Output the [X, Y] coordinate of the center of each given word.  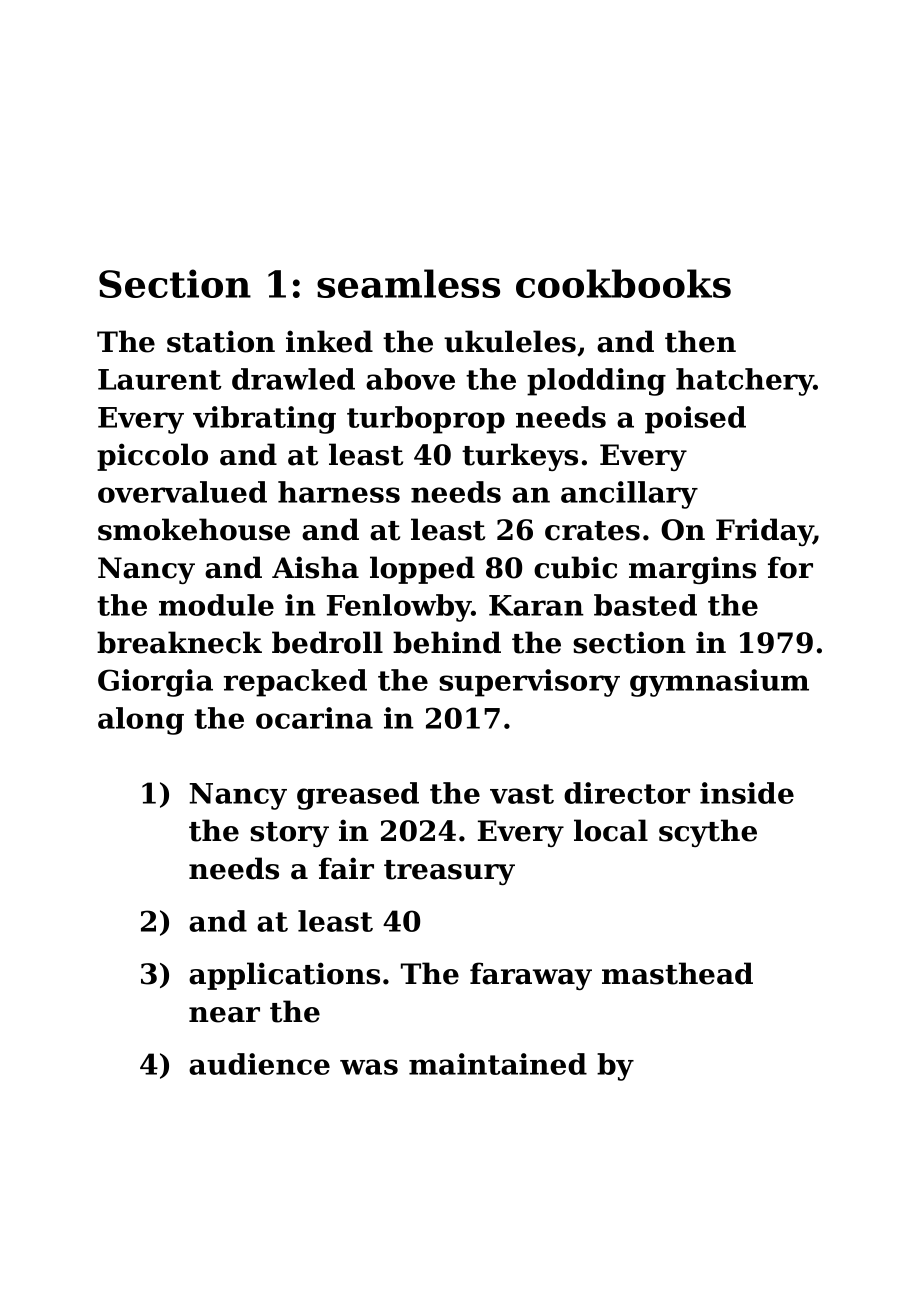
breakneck [179, 642]
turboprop [426, 420]
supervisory [529, 683]
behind [447, 642]
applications [284, 976]
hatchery [745, 382]
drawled [293, 379]
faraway [531, 976]
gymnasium [719, 683]
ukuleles [510, 341]
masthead [677, 973]
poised [695, 420]
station [221, 341]
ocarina [314, 718]
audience [259, 1064]
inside [747, 793]
